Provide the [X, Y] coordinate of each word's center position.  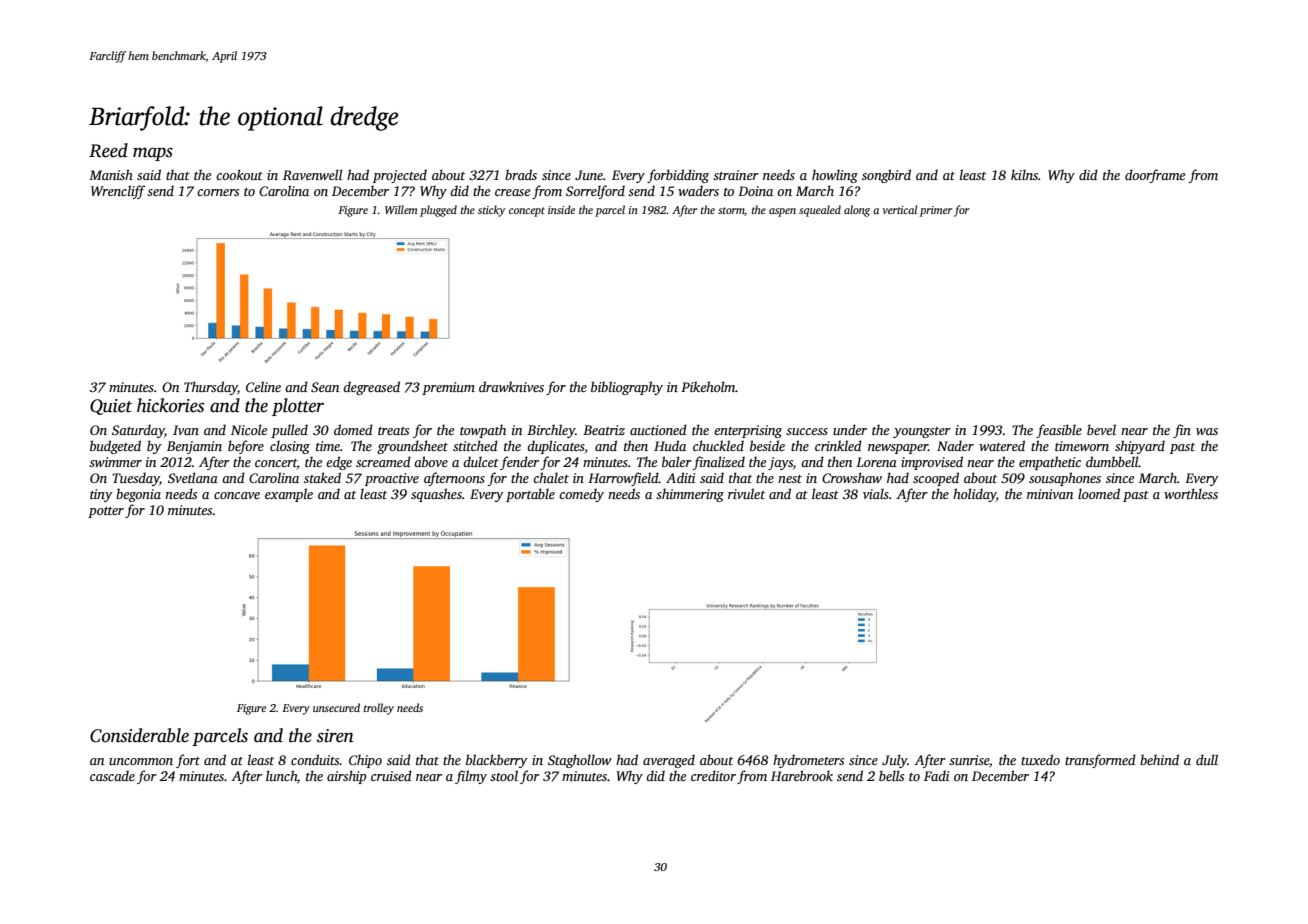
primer [936, 211]
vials [876, 493]
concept [527, 212]
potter [106, 512]
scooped [936, 479]
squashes [436, 495]
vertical [899, 209]
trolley [379, 709]
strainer [736, 175]
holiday [974, 495]
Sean [325, 387]
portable [530, 495]
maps [153, 154]
